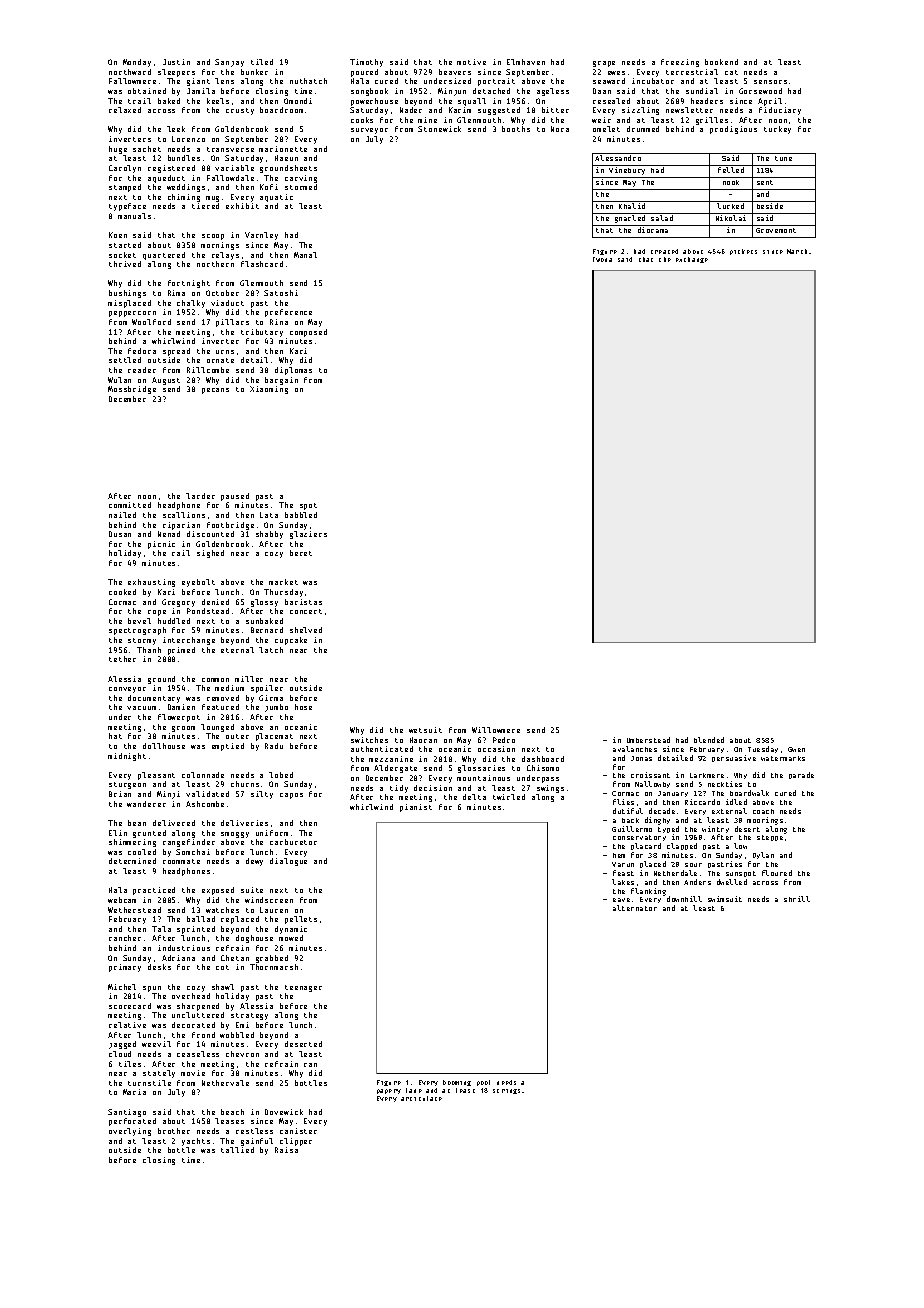  I want to click on Willowmere, so click(496, 730).
